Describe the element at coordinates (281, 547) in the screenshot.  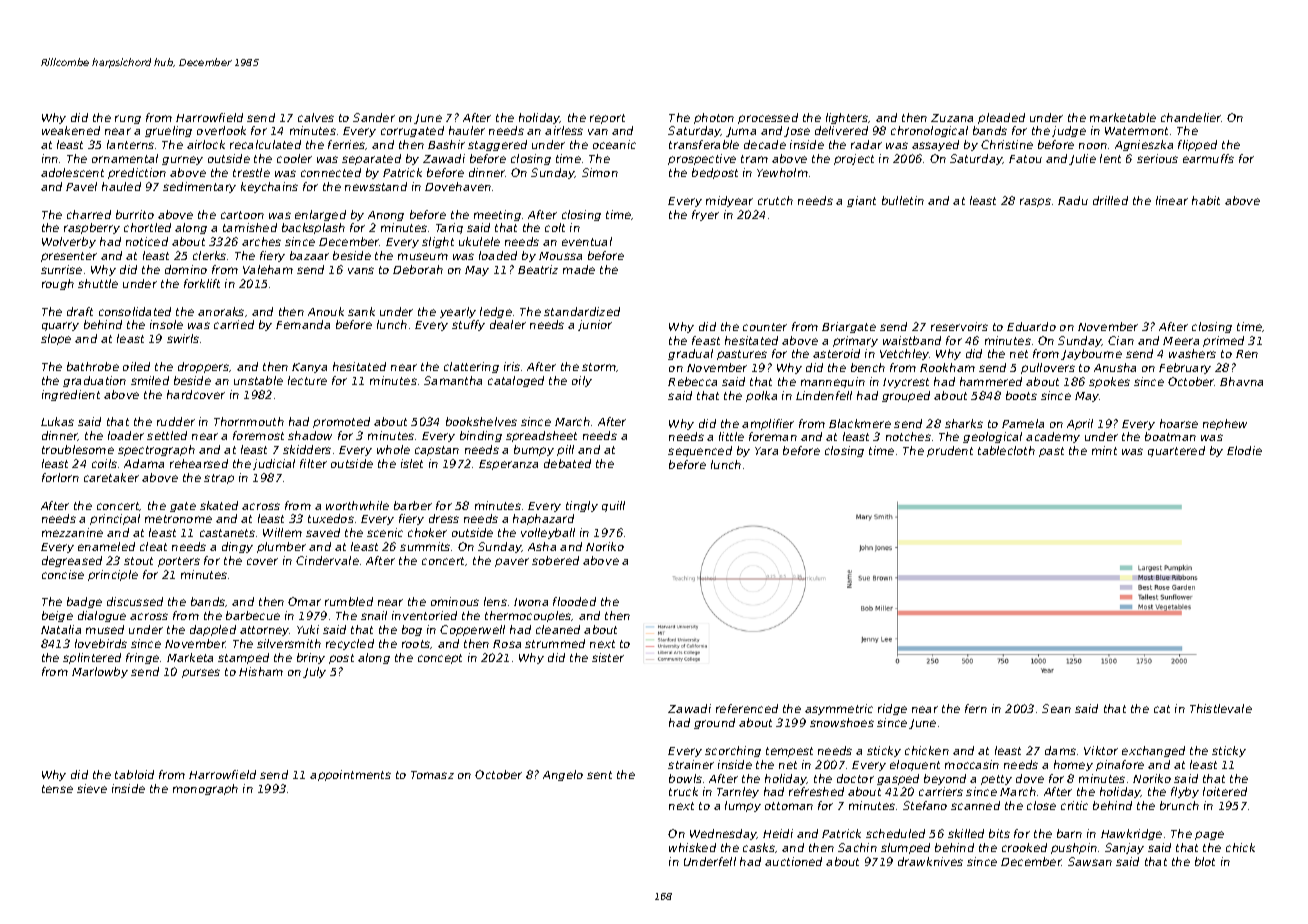
I see `plumber` at that location.
